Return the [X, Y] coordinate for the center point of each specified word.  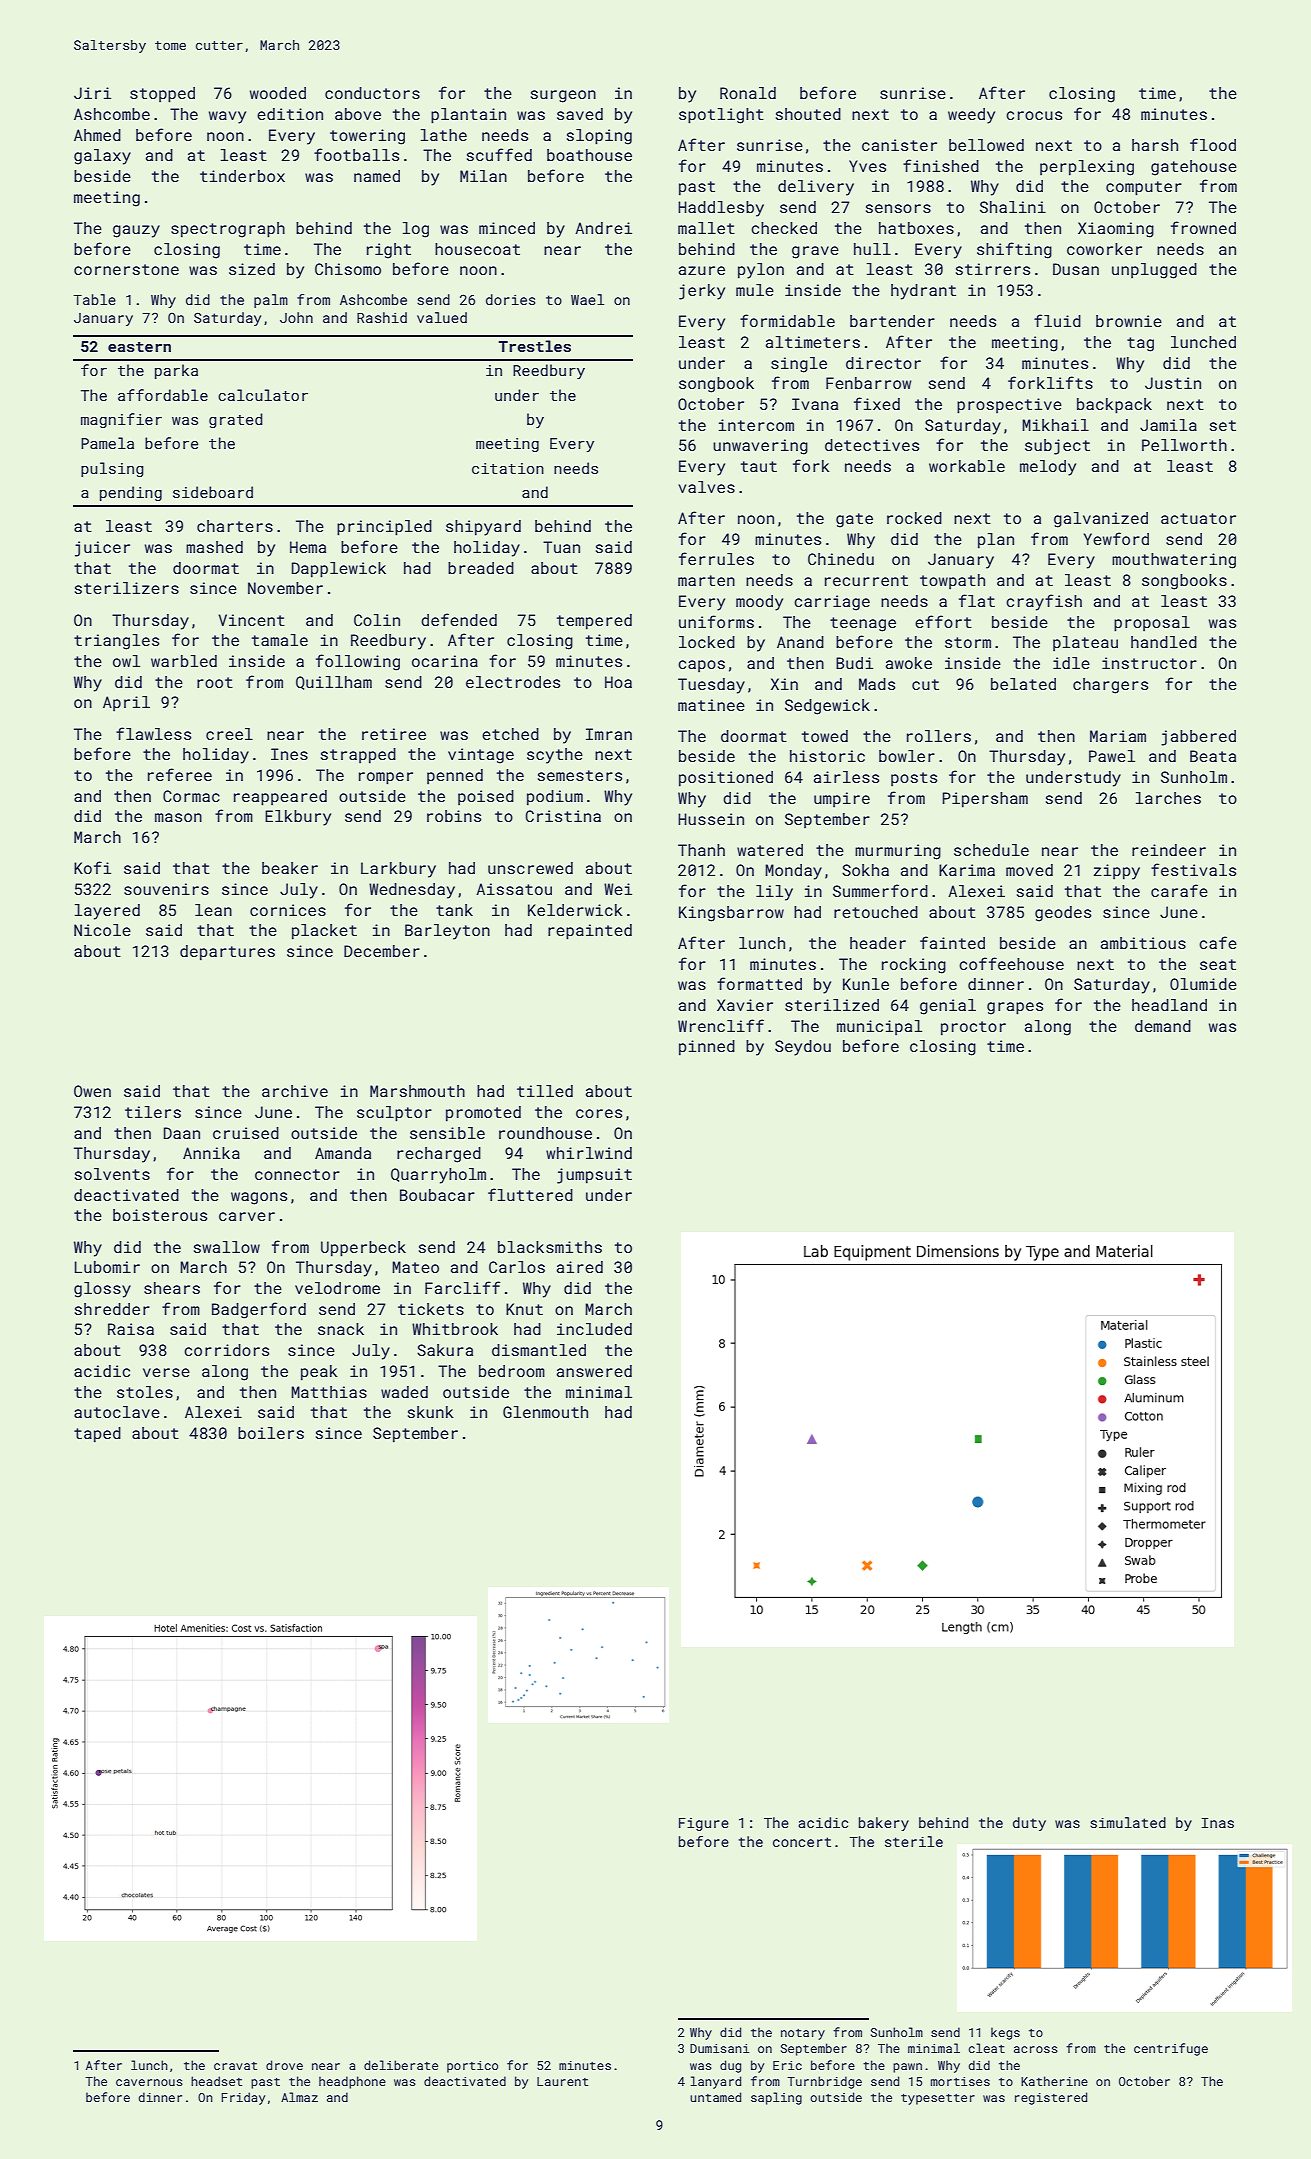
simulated [1128, 1822]
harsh [1155, 145]
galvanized [1101, 520]
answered [594, 1371]
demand [1163, 1026]
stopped [162, 95]
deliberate [401, 2065]
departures [227, 953]
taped [97, 1435]
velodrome [337, 1288]
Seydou [803, 1048]
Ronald [748, 93]
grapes [1015, 1008]
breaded [481, 568]
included [594, 1329]
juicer [102, 549]
